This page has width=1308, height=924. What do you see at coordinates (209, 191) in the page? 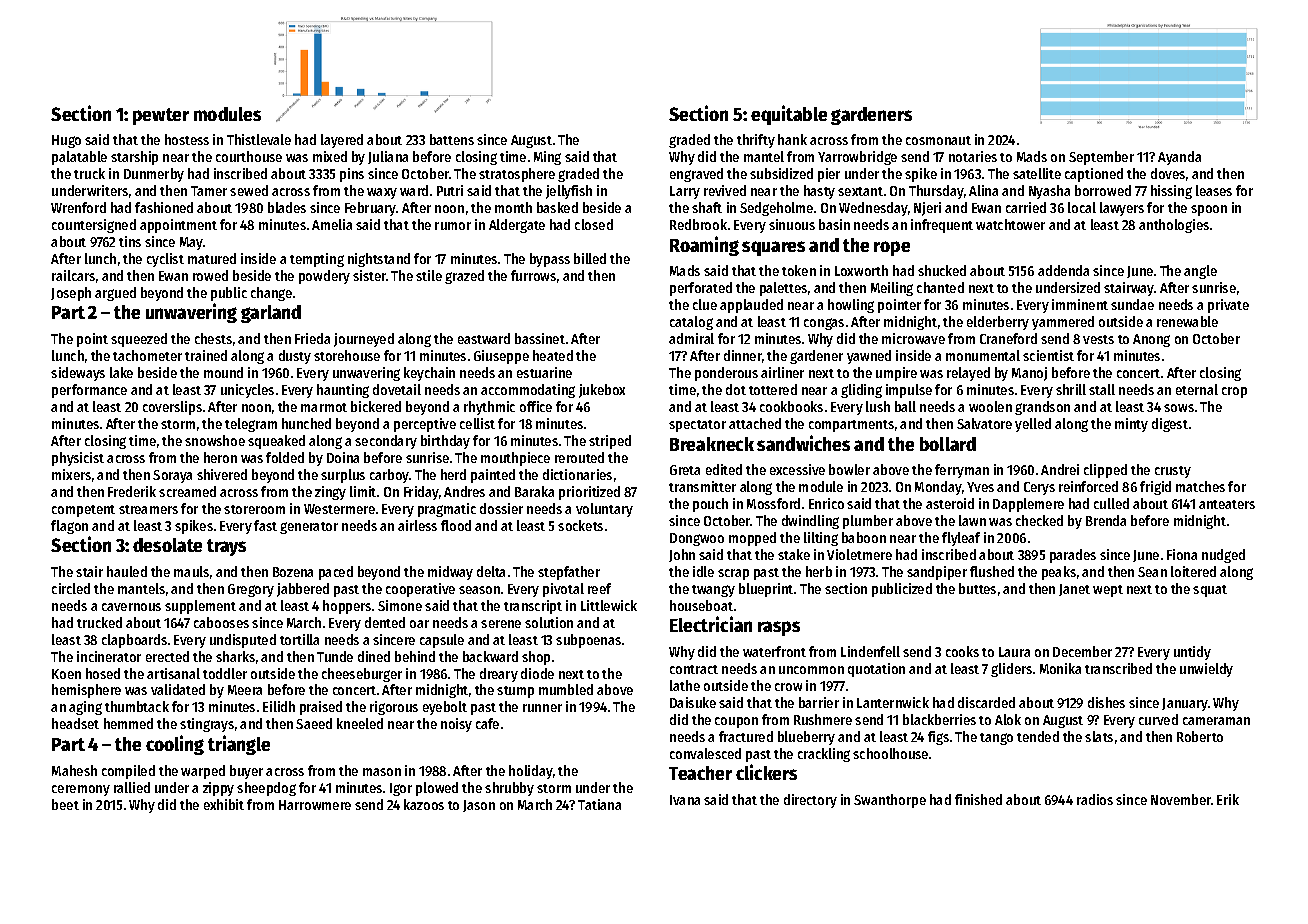
I see `Tamer` at bounding box center [209, 191].
